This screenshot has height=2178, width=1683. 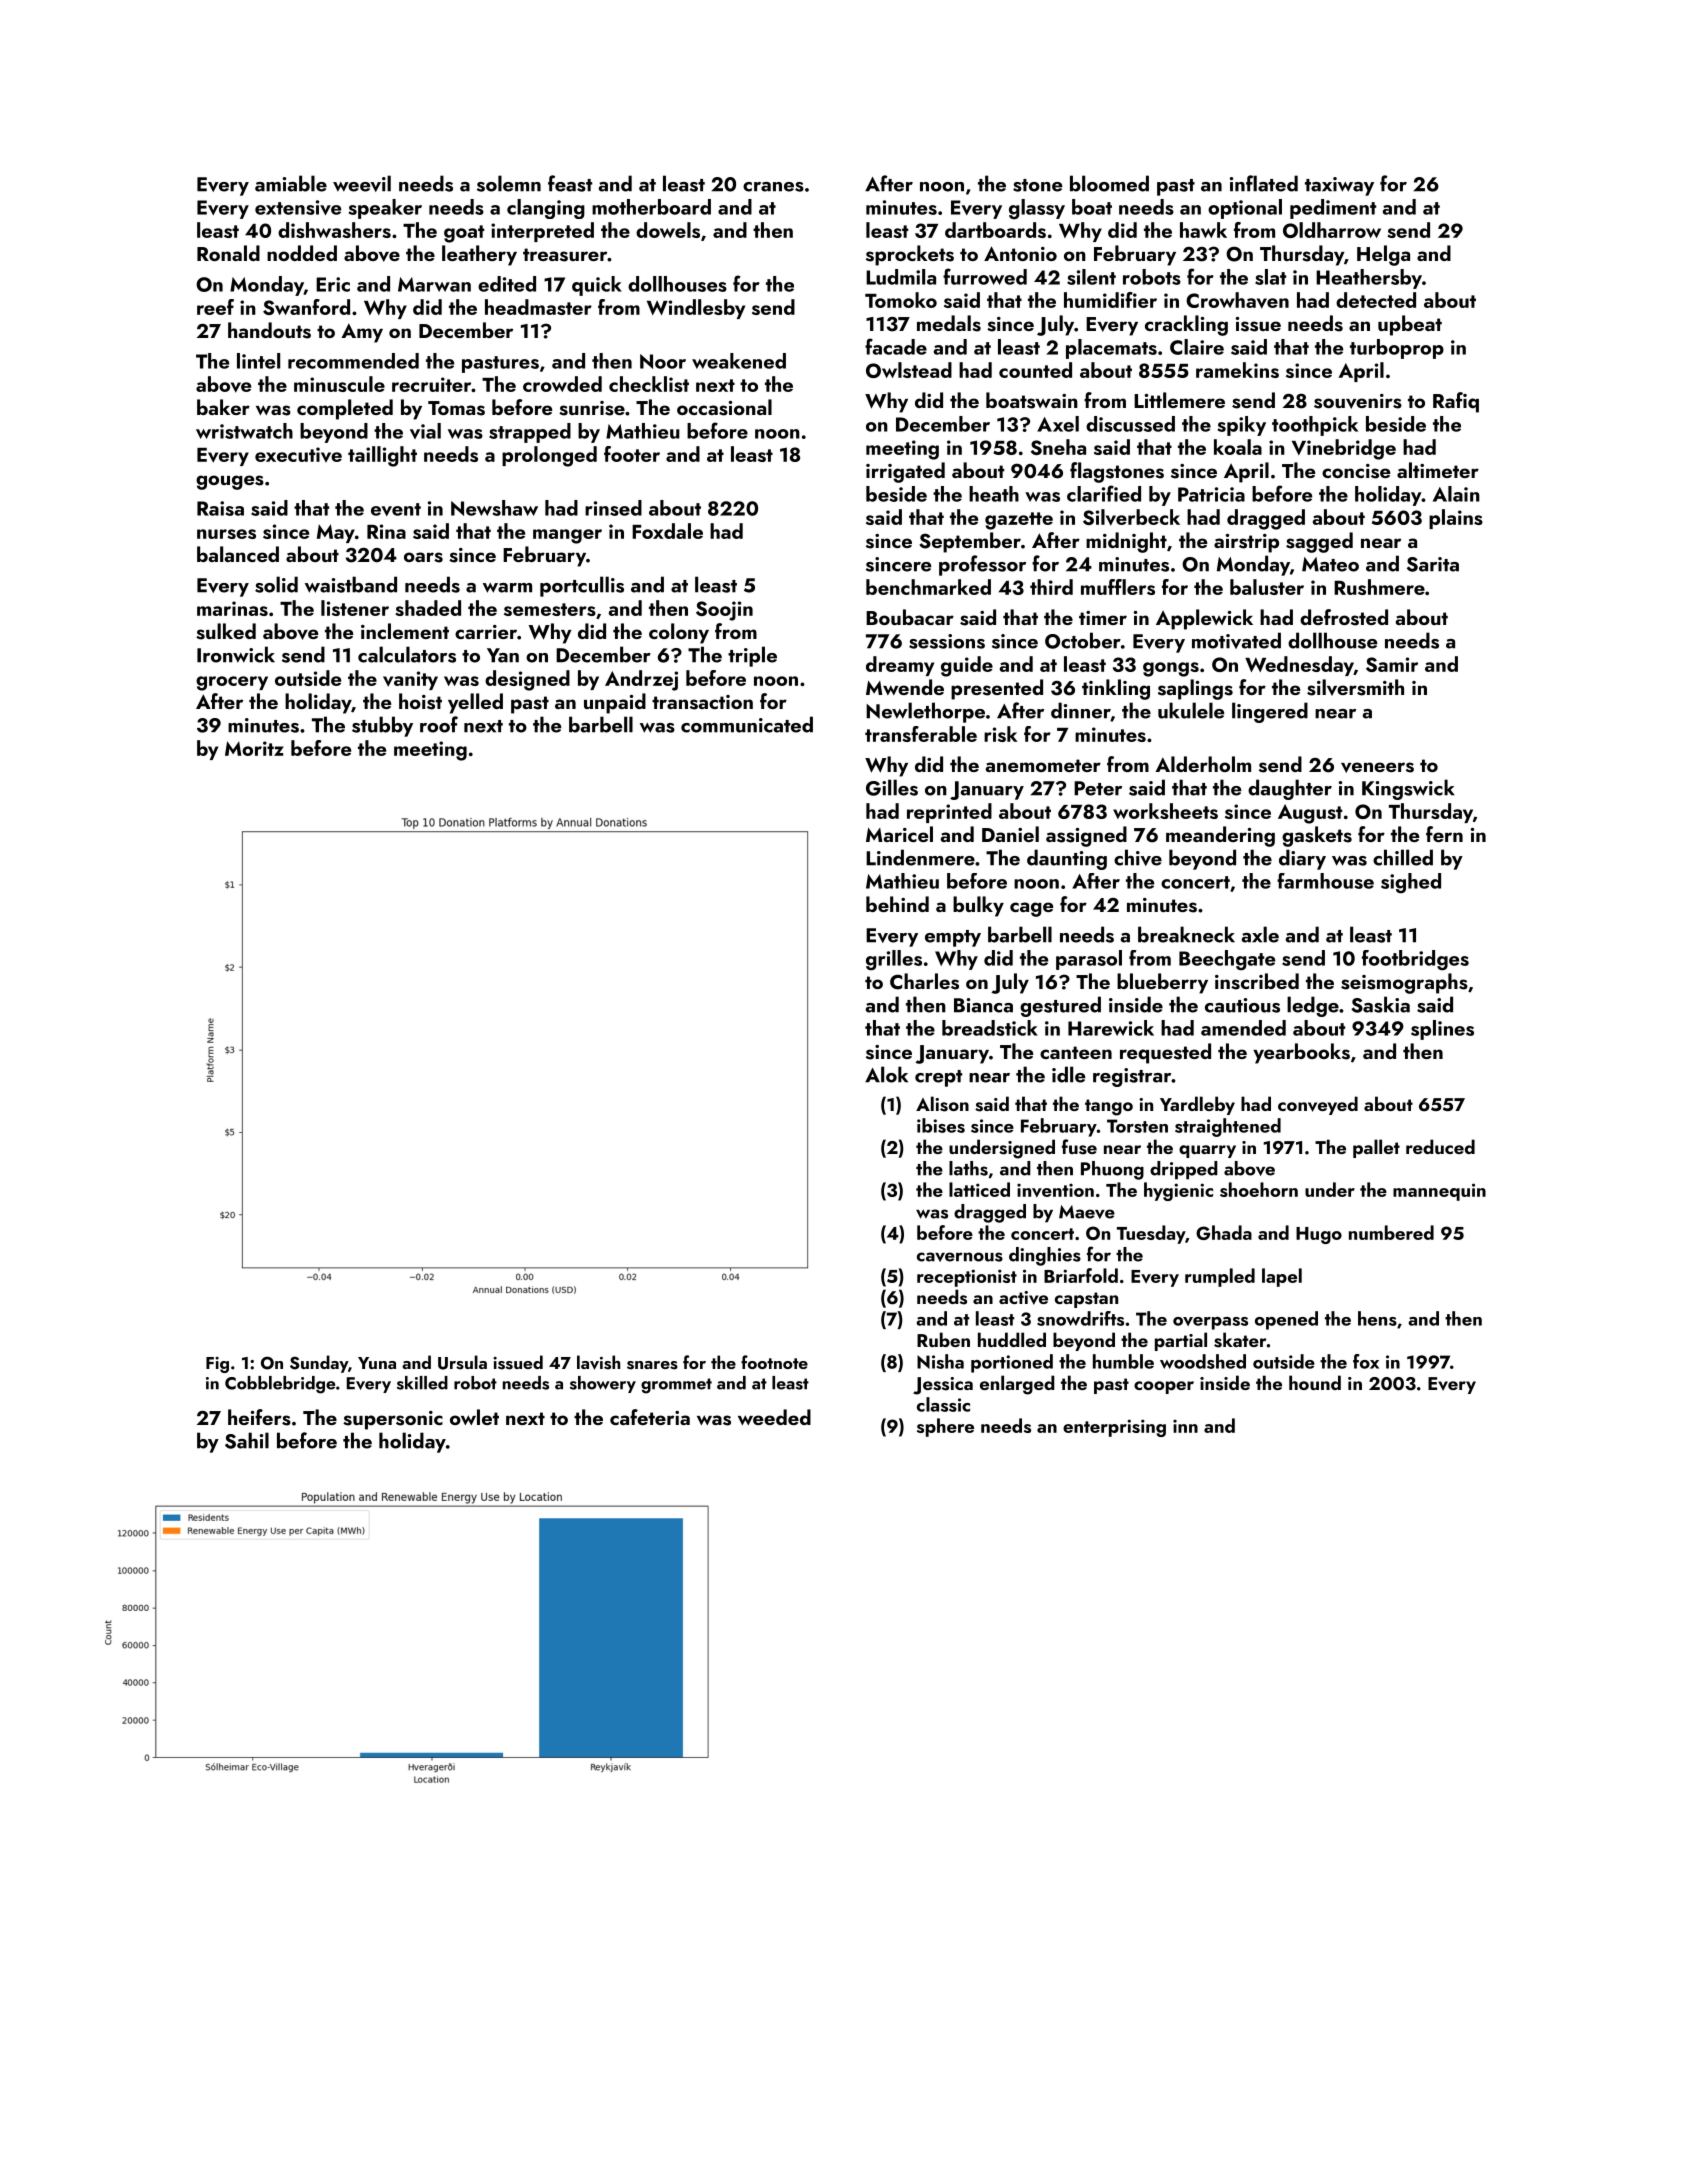 I want to click on Lindenmere, so click(x=920, y=857).
